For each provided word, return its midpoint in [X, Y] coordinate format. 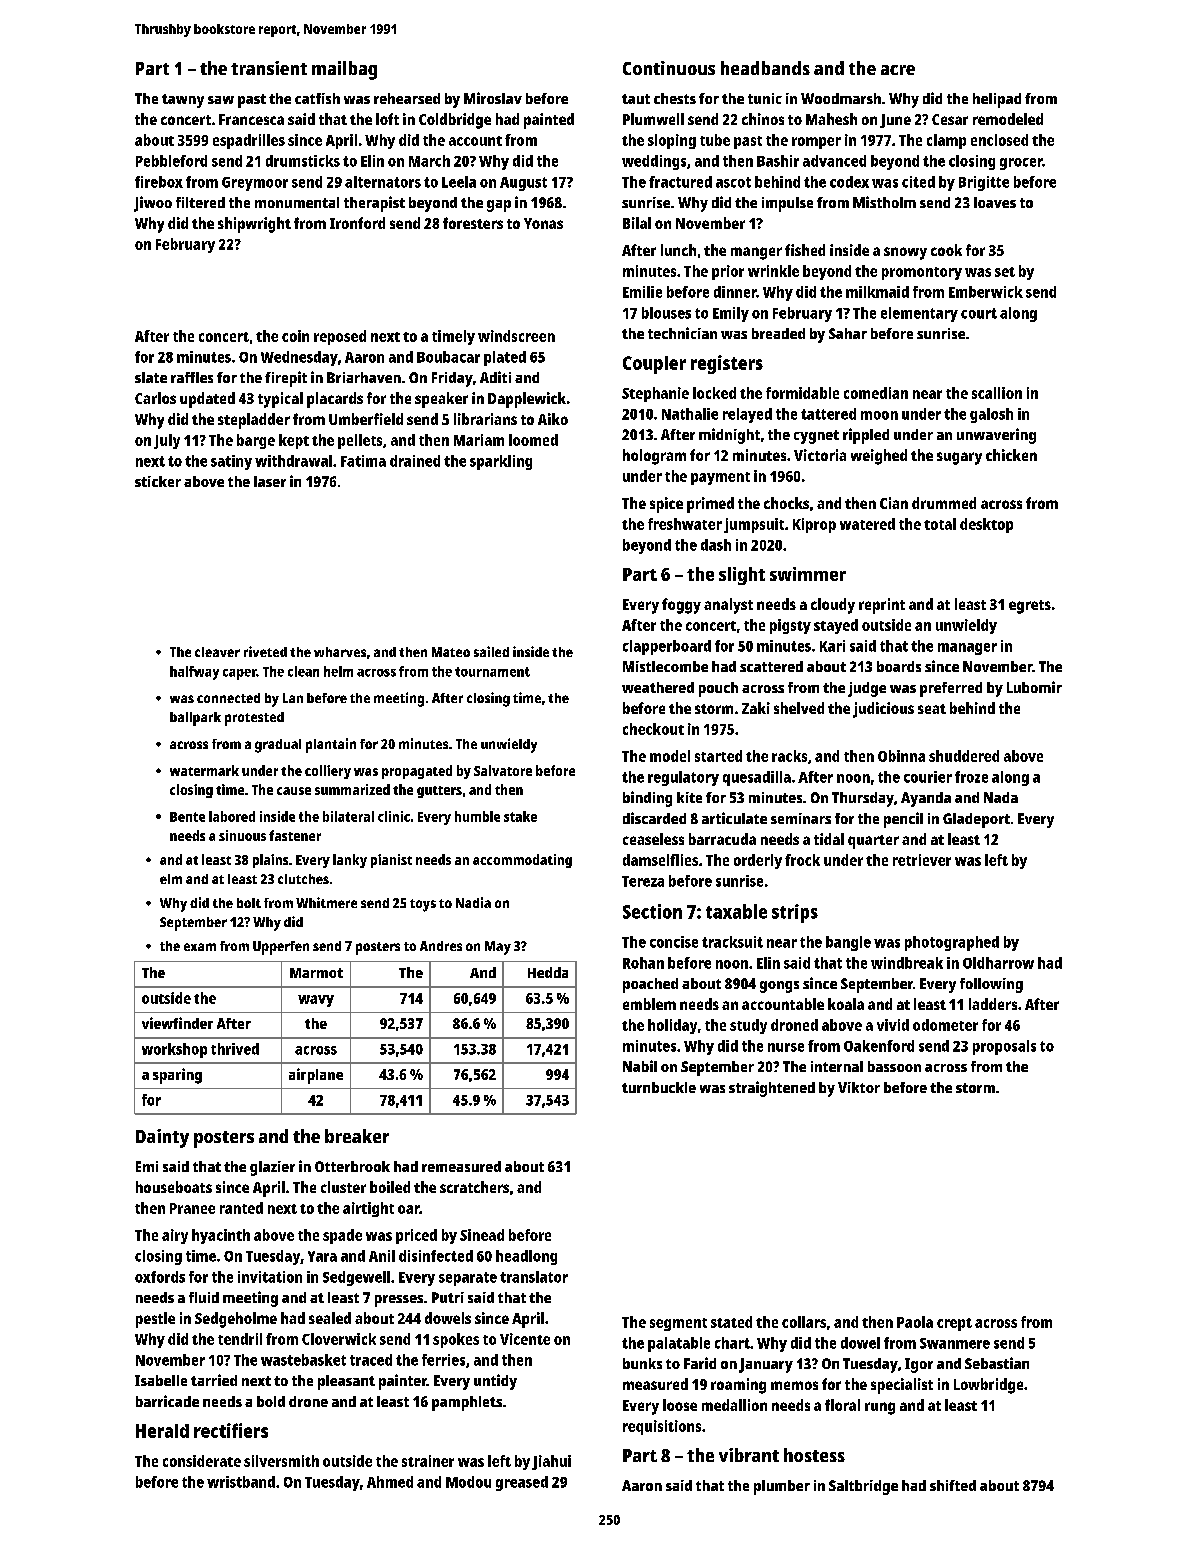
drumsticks [303, 161]
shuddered [964, 756]
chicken [1011, 455]
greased [522, 1483]
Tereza [643, 881]
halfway [194, 673]
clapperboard [667, 647]
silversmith [281, 1461]
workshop [174, 1050]
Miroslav [493, 98]
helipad [997, 100]
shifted [953, 1485]
